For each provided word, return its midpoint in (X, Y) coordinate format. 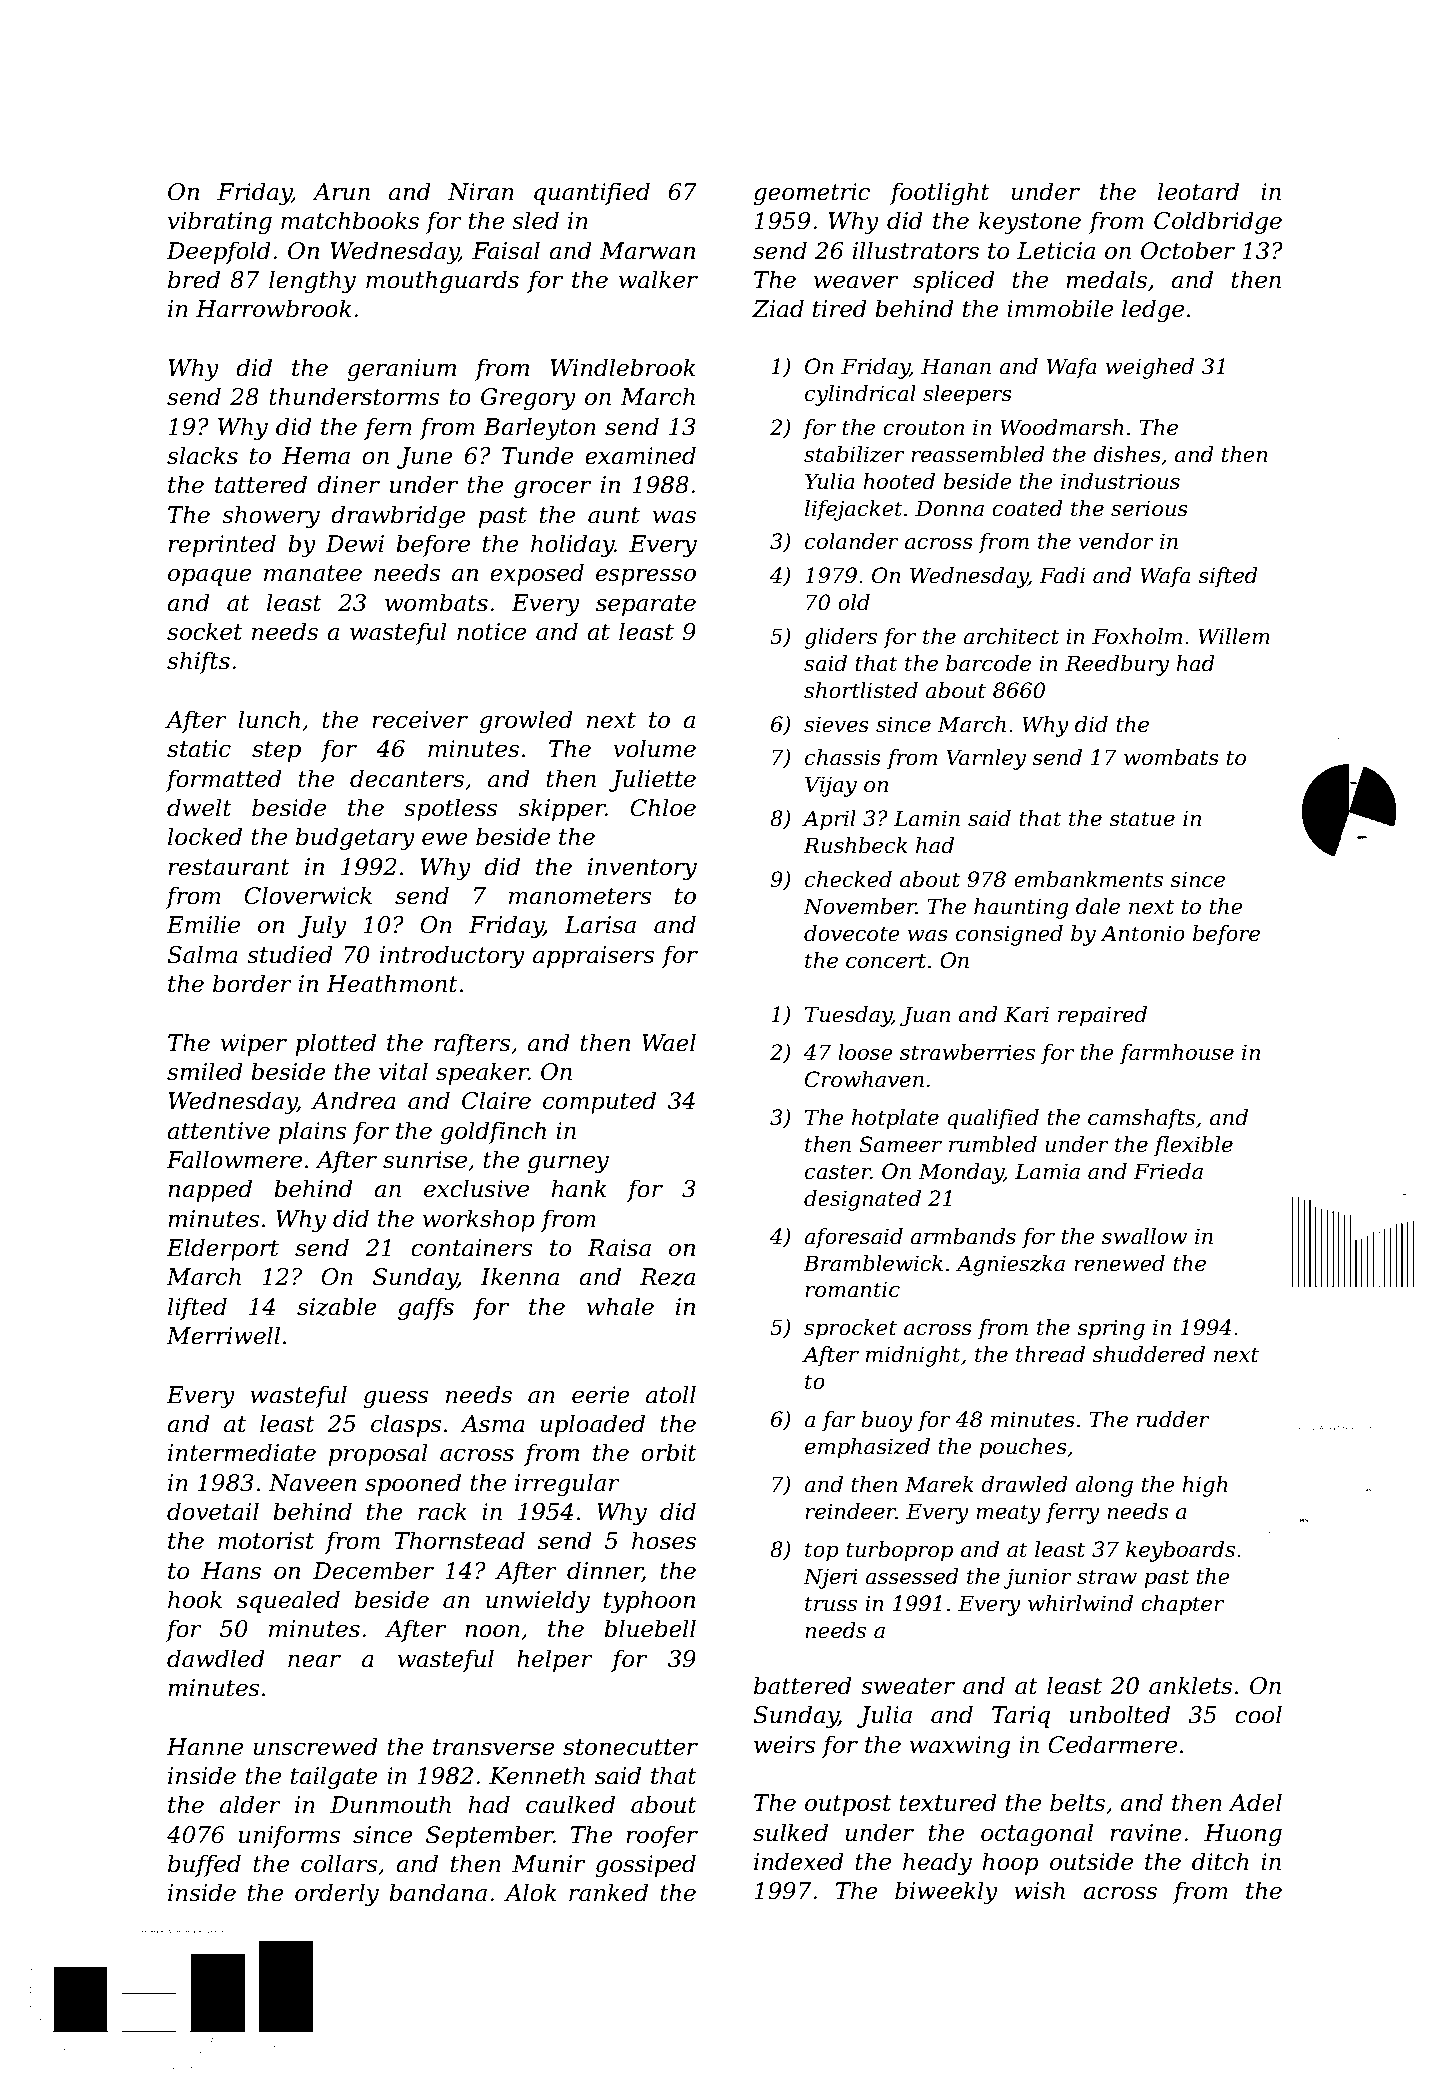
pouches (1023, 1448)
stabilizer (854, 454)
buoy (887, 1421)
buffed (204, 1865)
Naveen (312, 1483)
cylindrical (860, 395)
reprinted (222, 545)
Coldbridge (1218, 222)
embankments (1088, 879)
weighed (1150, 368)
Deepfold (218, 252)
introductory (452, 956)
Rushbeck (855, 845)
